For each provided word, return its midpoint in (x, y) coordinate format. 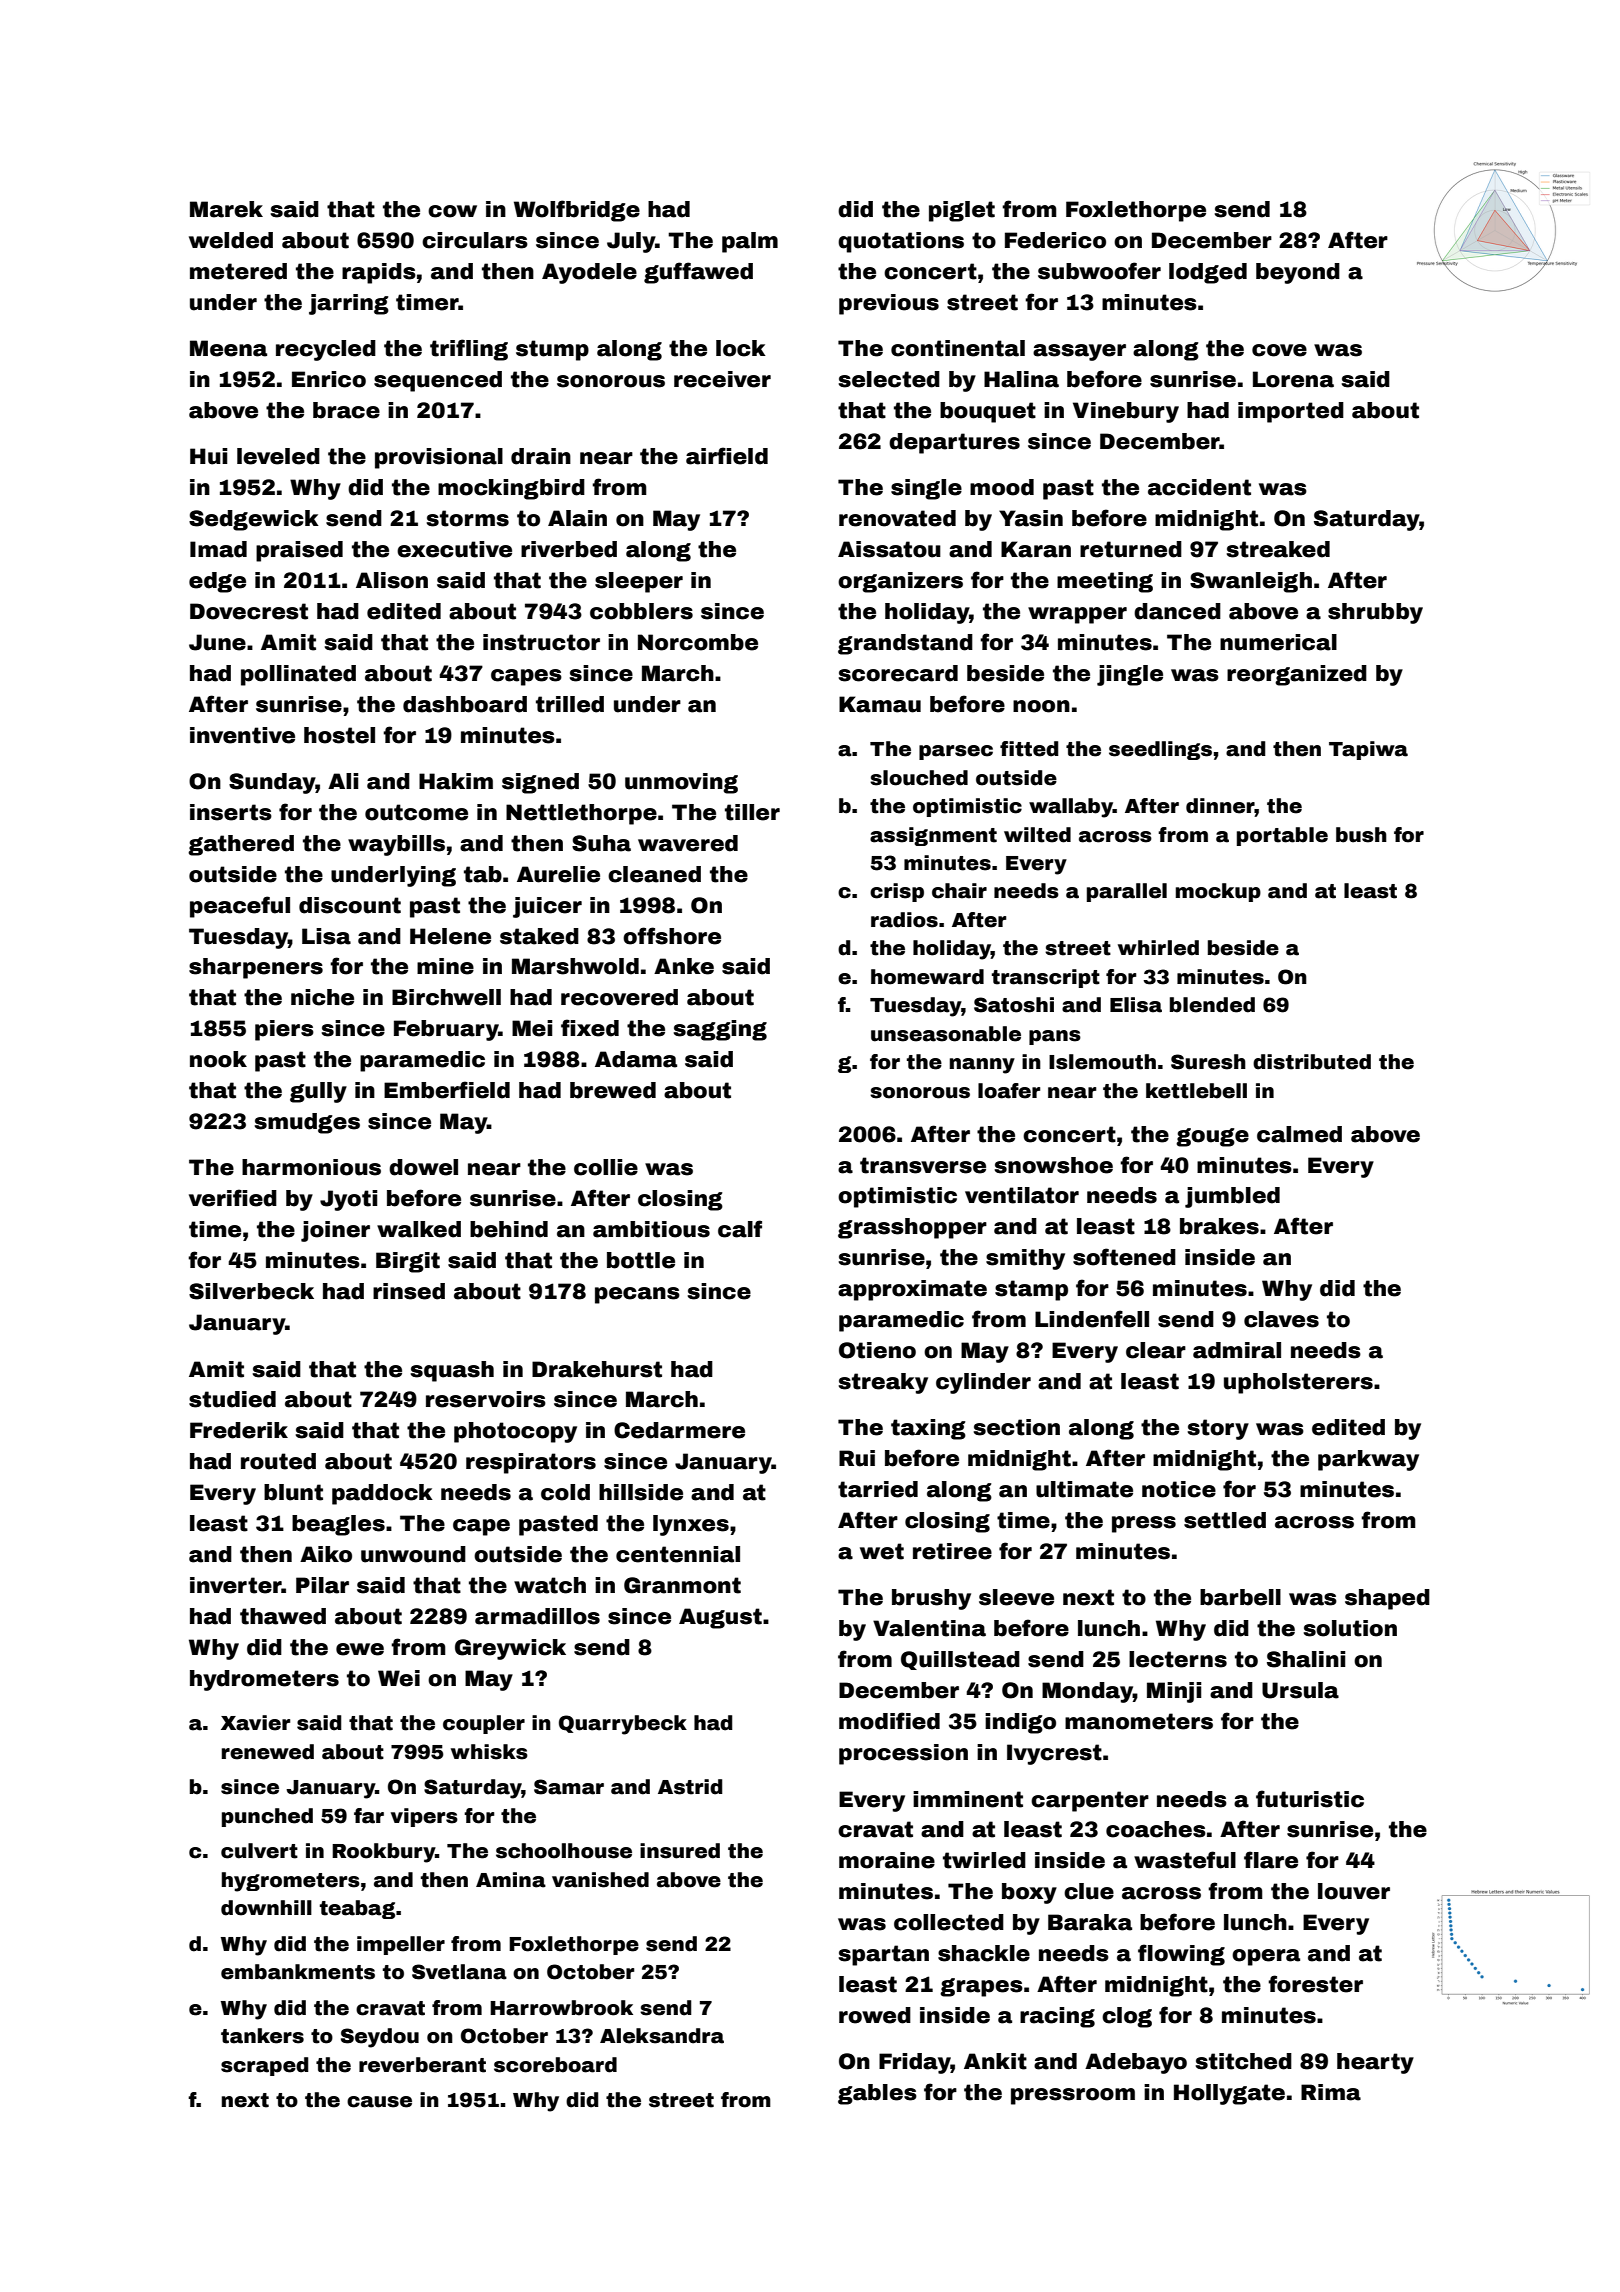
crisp (897, 892)
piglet (962, 211)
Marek (226, 209)
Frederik (239, 1430)
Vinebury (1126, 412)
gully (318, 1092)
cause (379, 2102)
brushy (931, 1599)
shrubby (1375, 613)
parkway (1368, 1460)
